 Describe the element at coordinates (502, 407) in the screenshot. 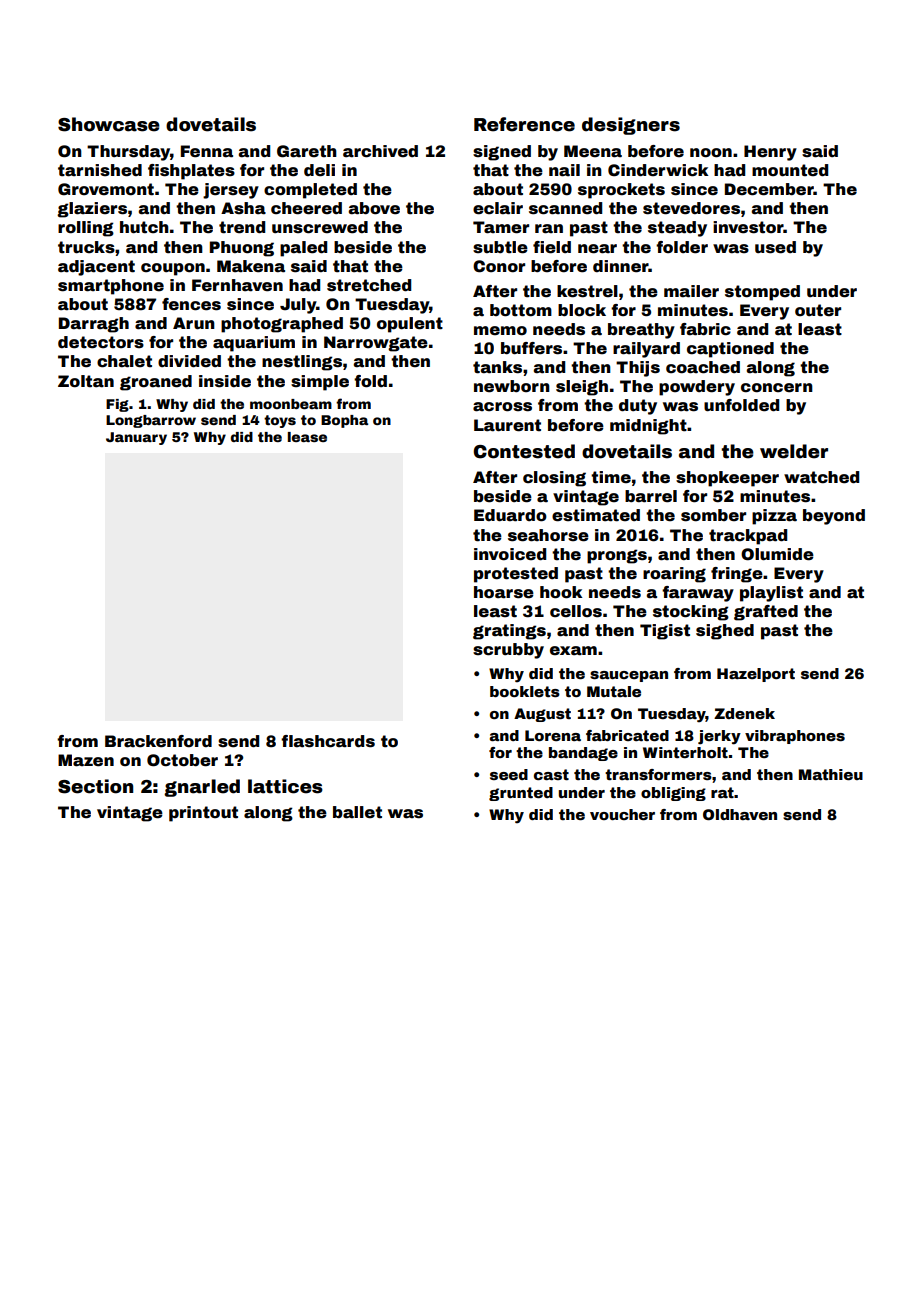

I see `across` at that location.
